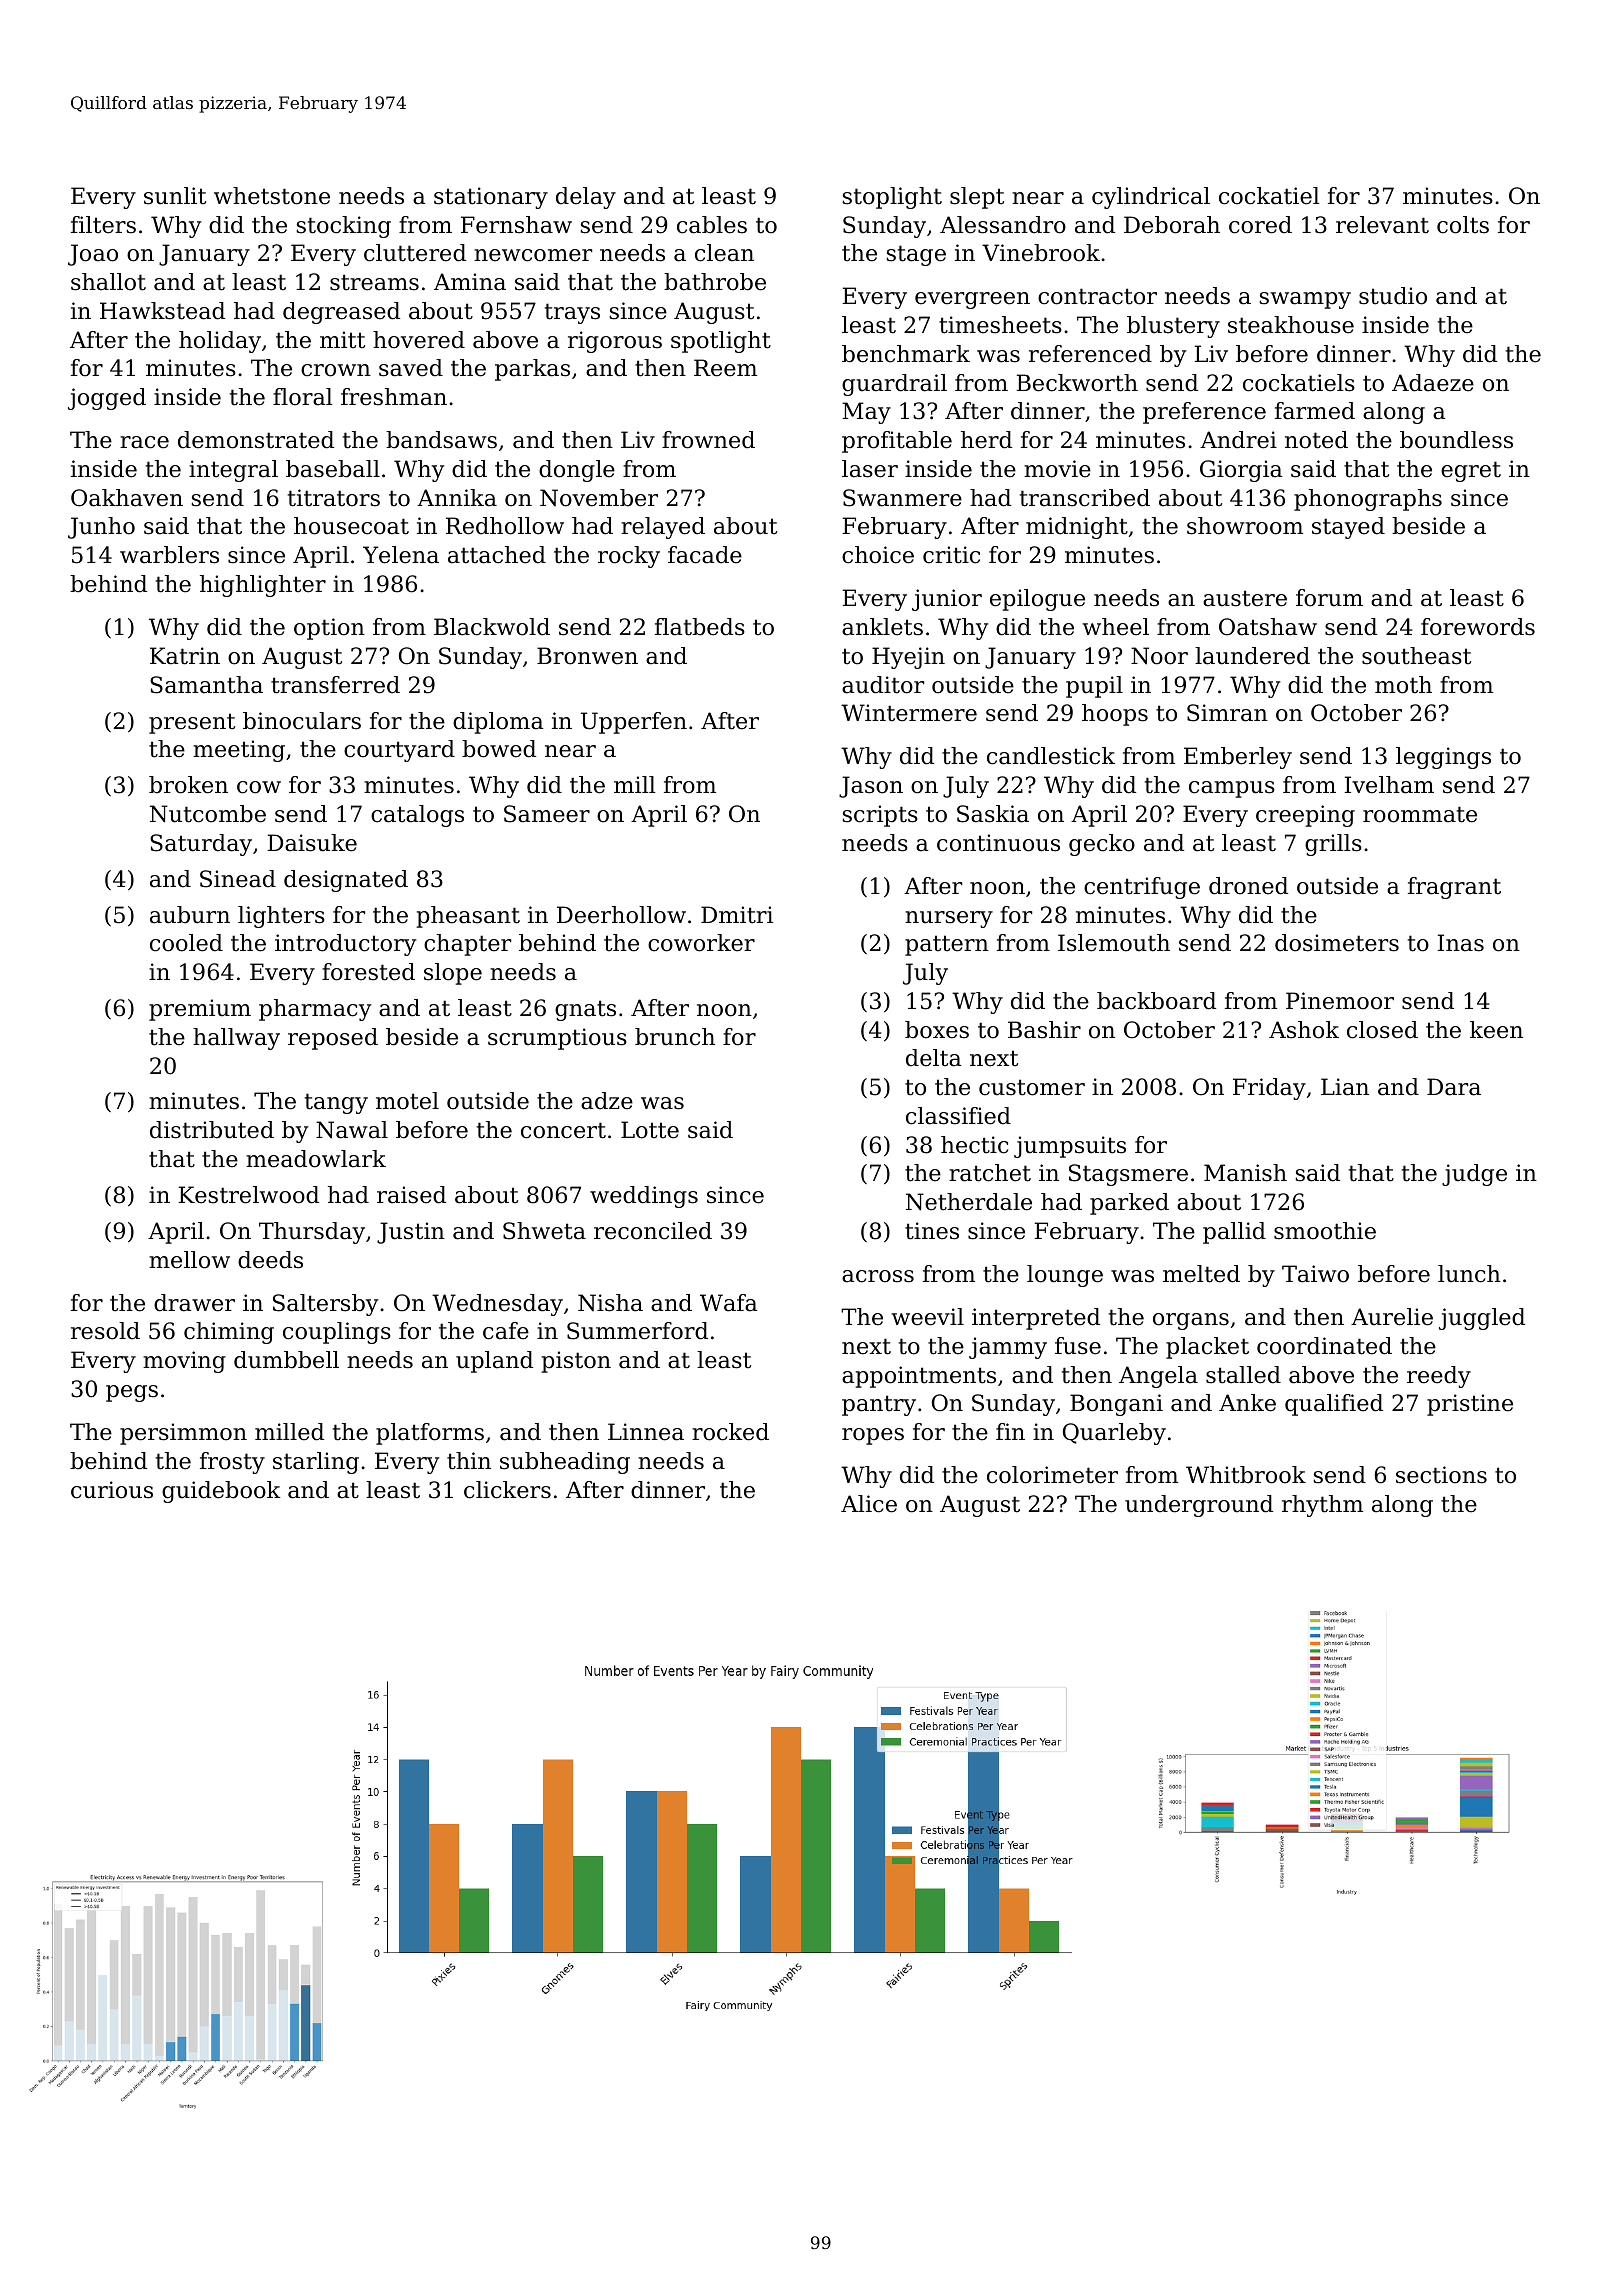 This screenshot has width=1620, height=2292. What do you see at coordinates (1003, 225) in the screenshot?
I see `Alessandro` at bounding box center [1003, 225].
